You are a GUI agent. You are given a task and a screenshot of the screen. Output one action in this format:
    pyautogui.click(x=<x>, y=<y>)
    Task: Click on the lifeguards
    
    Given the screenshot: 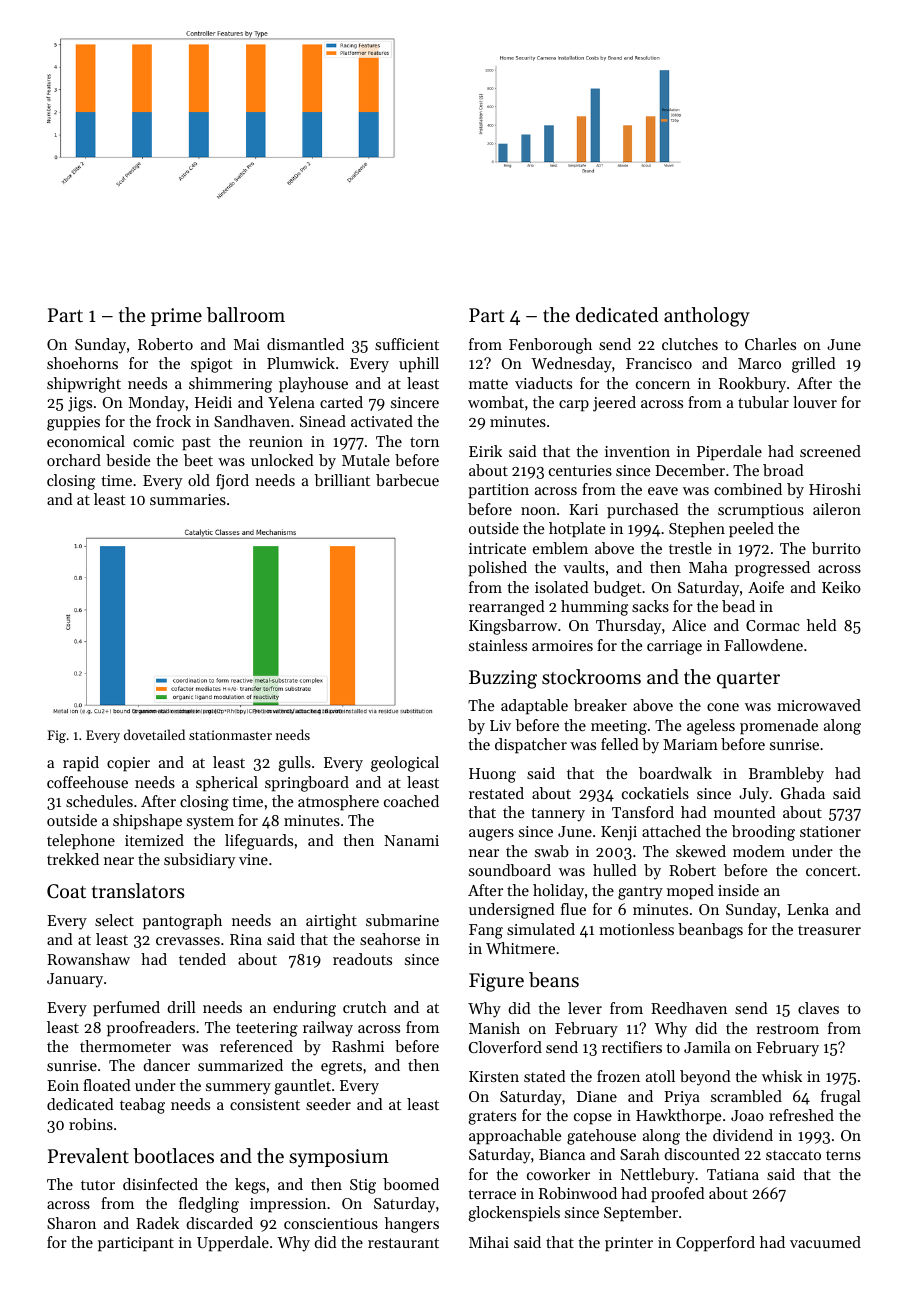 What is the action you would take?
    pyautogui.click(x=259, y=842)
